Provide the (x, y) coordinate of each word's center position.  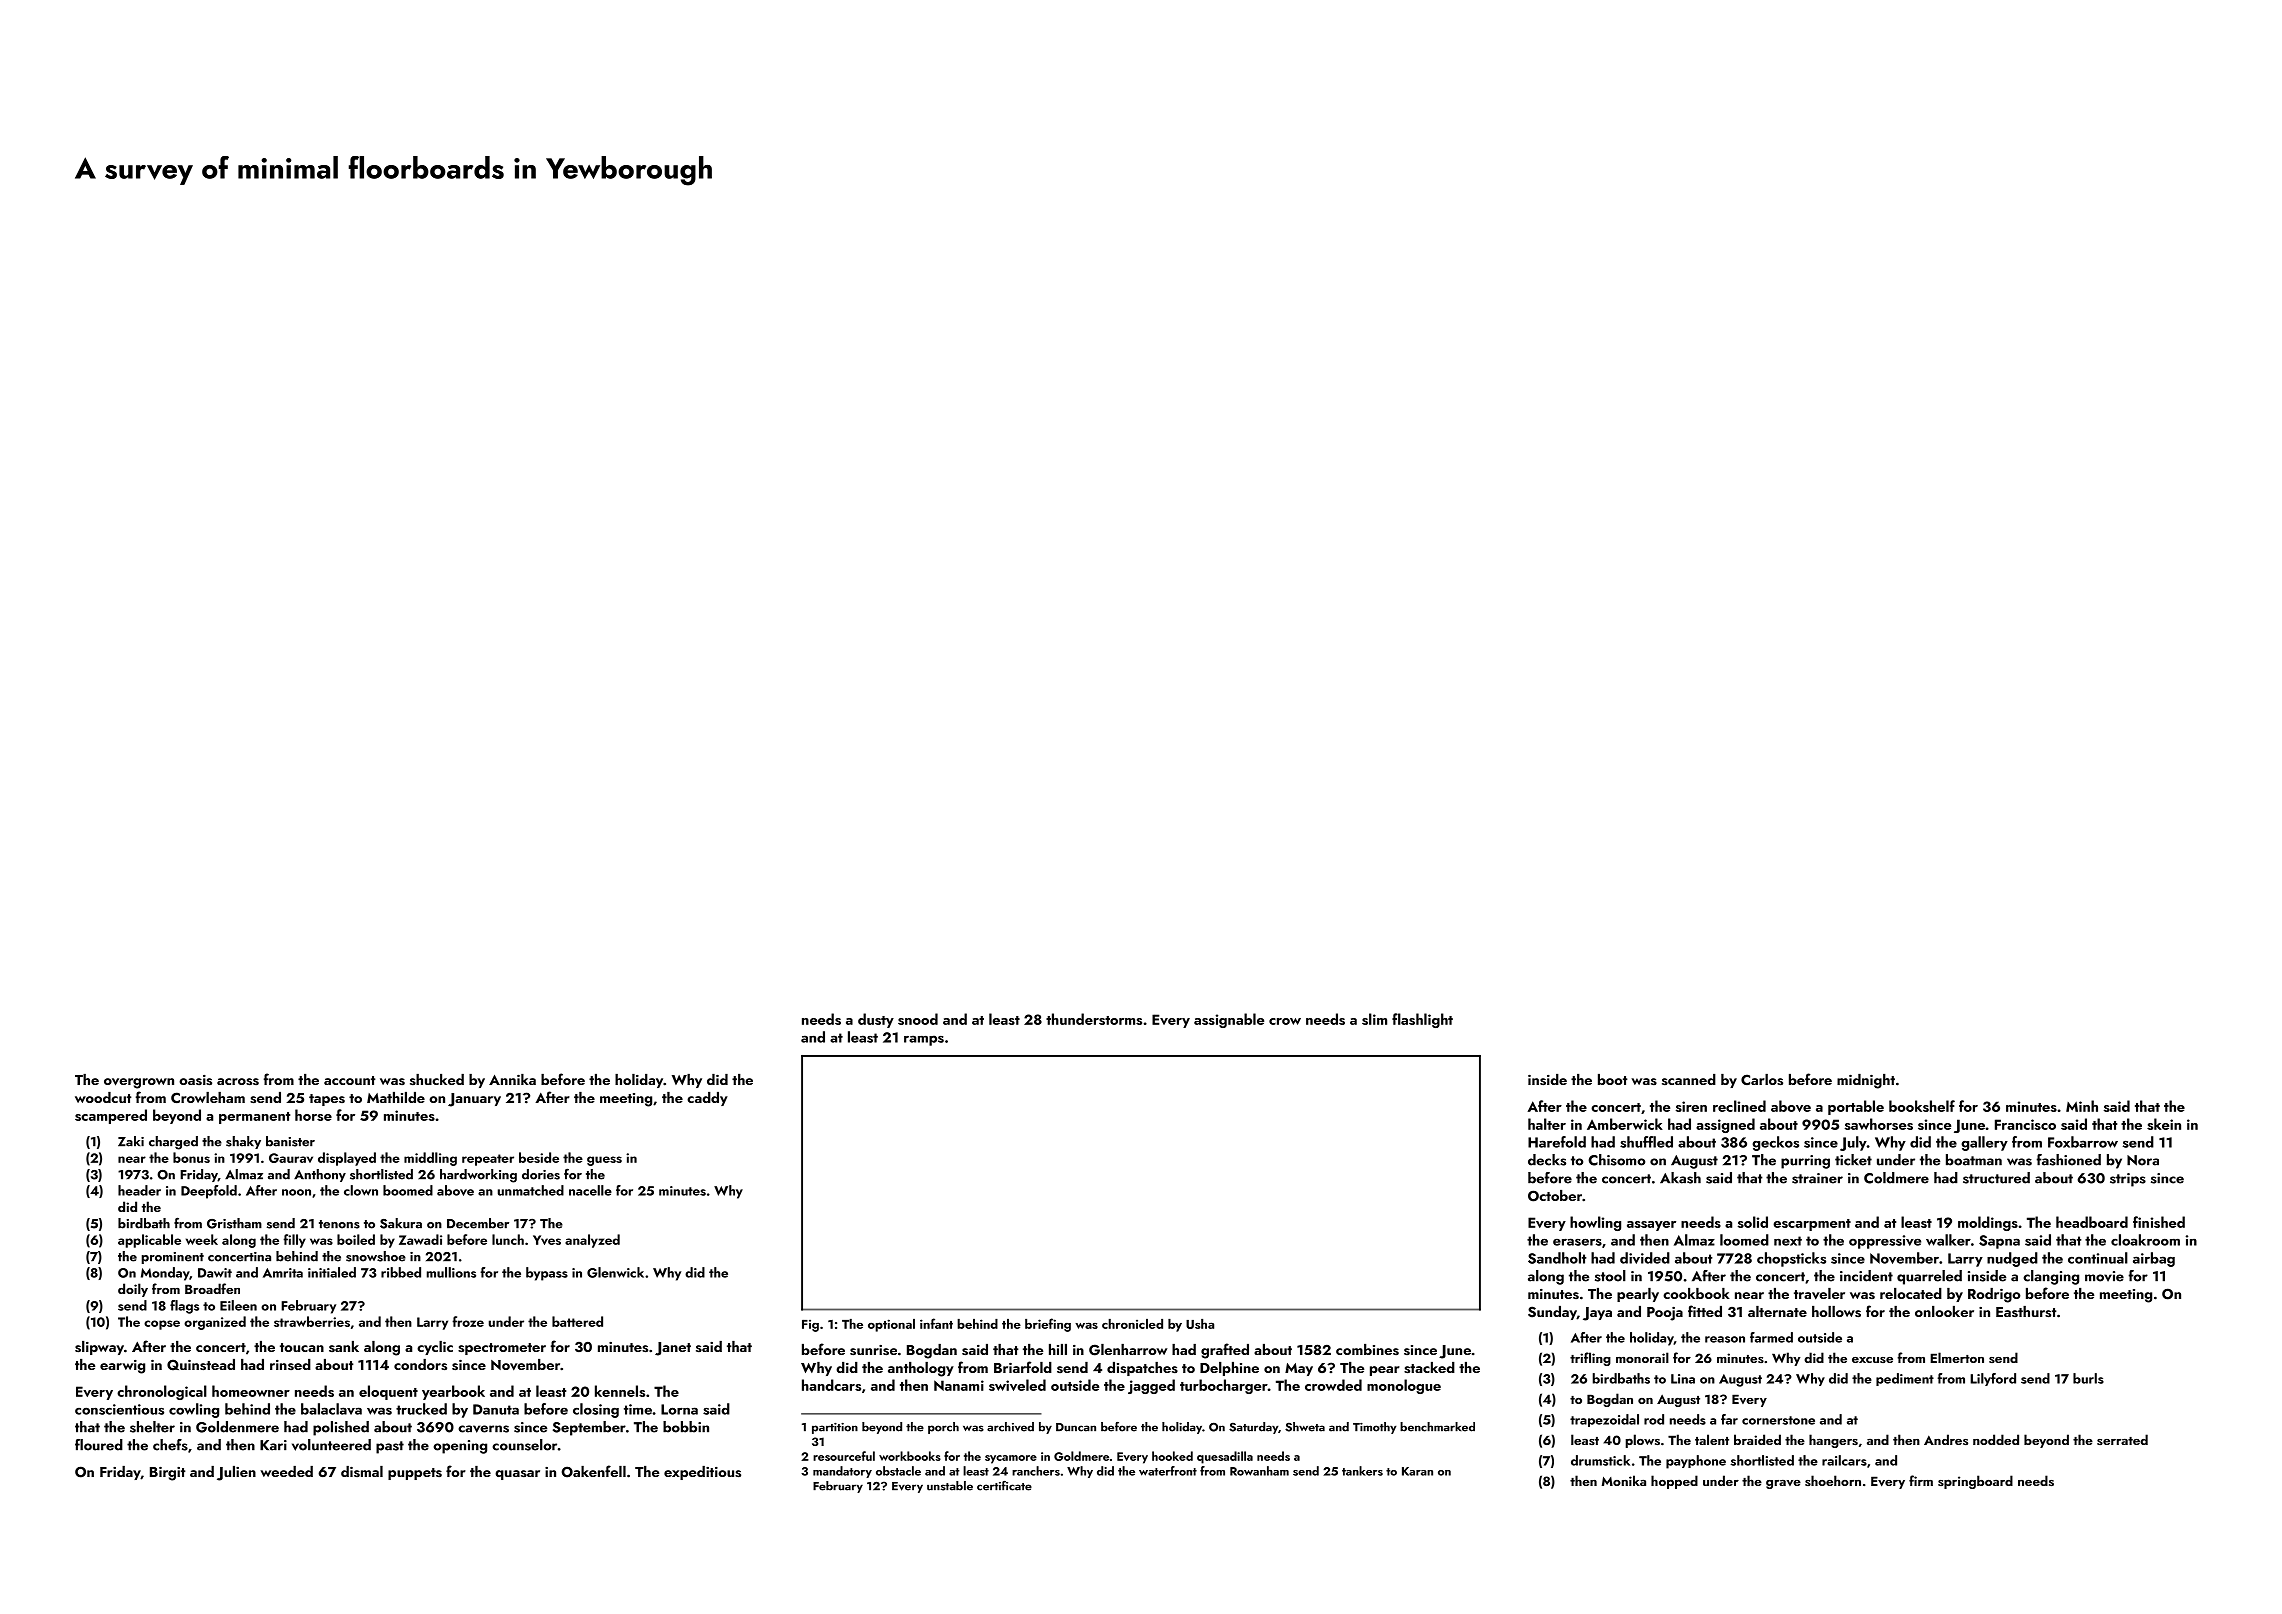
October (1555, 1196)
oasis (195, 1080)
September (589, 1428)
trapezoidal (1604, 1420)
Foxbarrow (2083, 1142)
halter (1547, 1124)
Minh (2082, 1106)
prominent (173, 1258)
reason (1725, 1339)
